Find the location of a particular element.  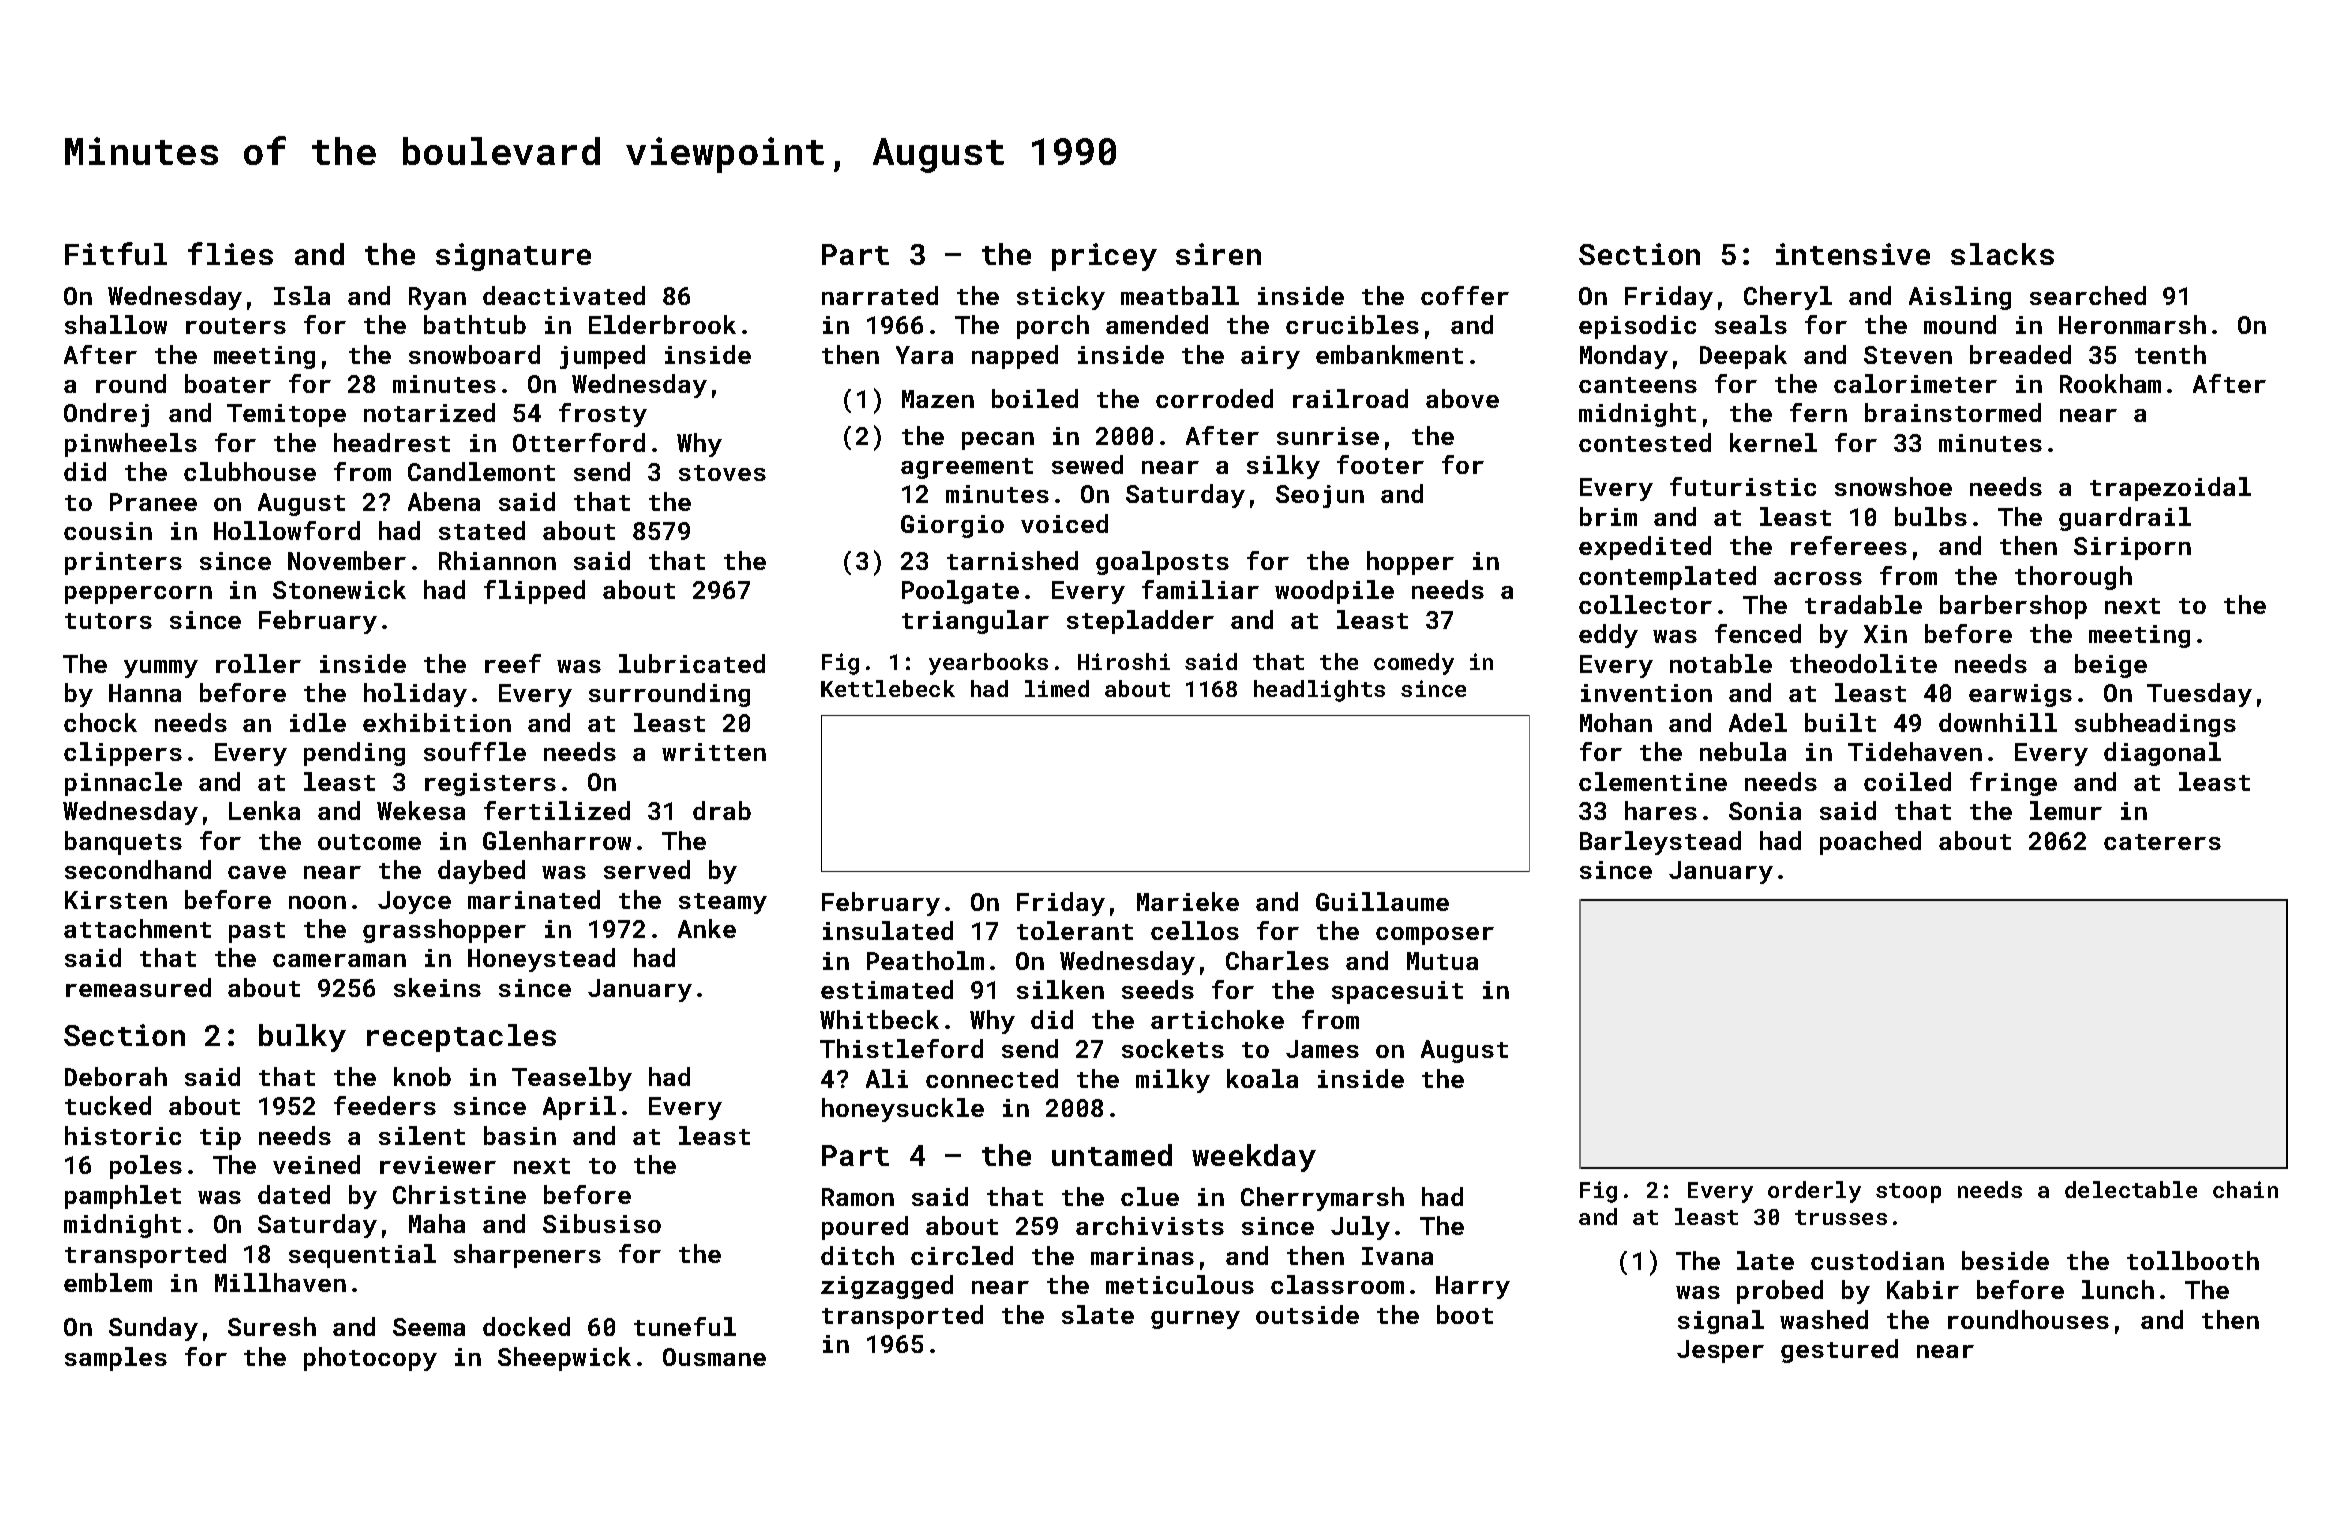

Christine is located at coordinates (459, 1194).
